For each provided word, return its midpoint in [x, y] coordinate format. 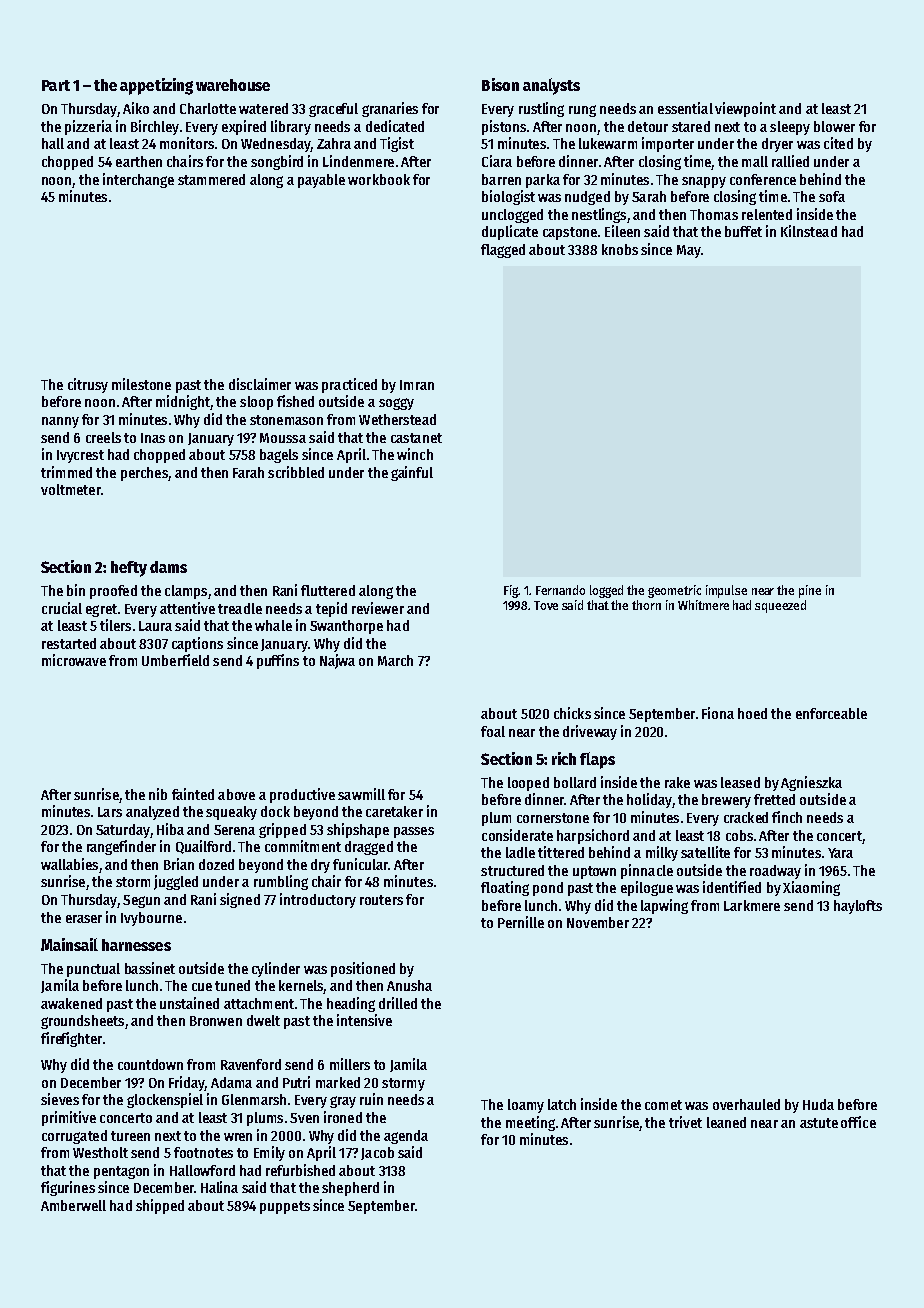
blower [834, 126]
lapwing [664, 906]
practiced [349, 385]
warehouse [233, 85]
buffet [743, 231]
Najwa [337, 661]
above [236, 794]
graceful [333, 110]
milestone [141, 384]
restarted [69, 643]
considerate [517, 835]
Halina [219, 1187]
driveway [590, 732]
